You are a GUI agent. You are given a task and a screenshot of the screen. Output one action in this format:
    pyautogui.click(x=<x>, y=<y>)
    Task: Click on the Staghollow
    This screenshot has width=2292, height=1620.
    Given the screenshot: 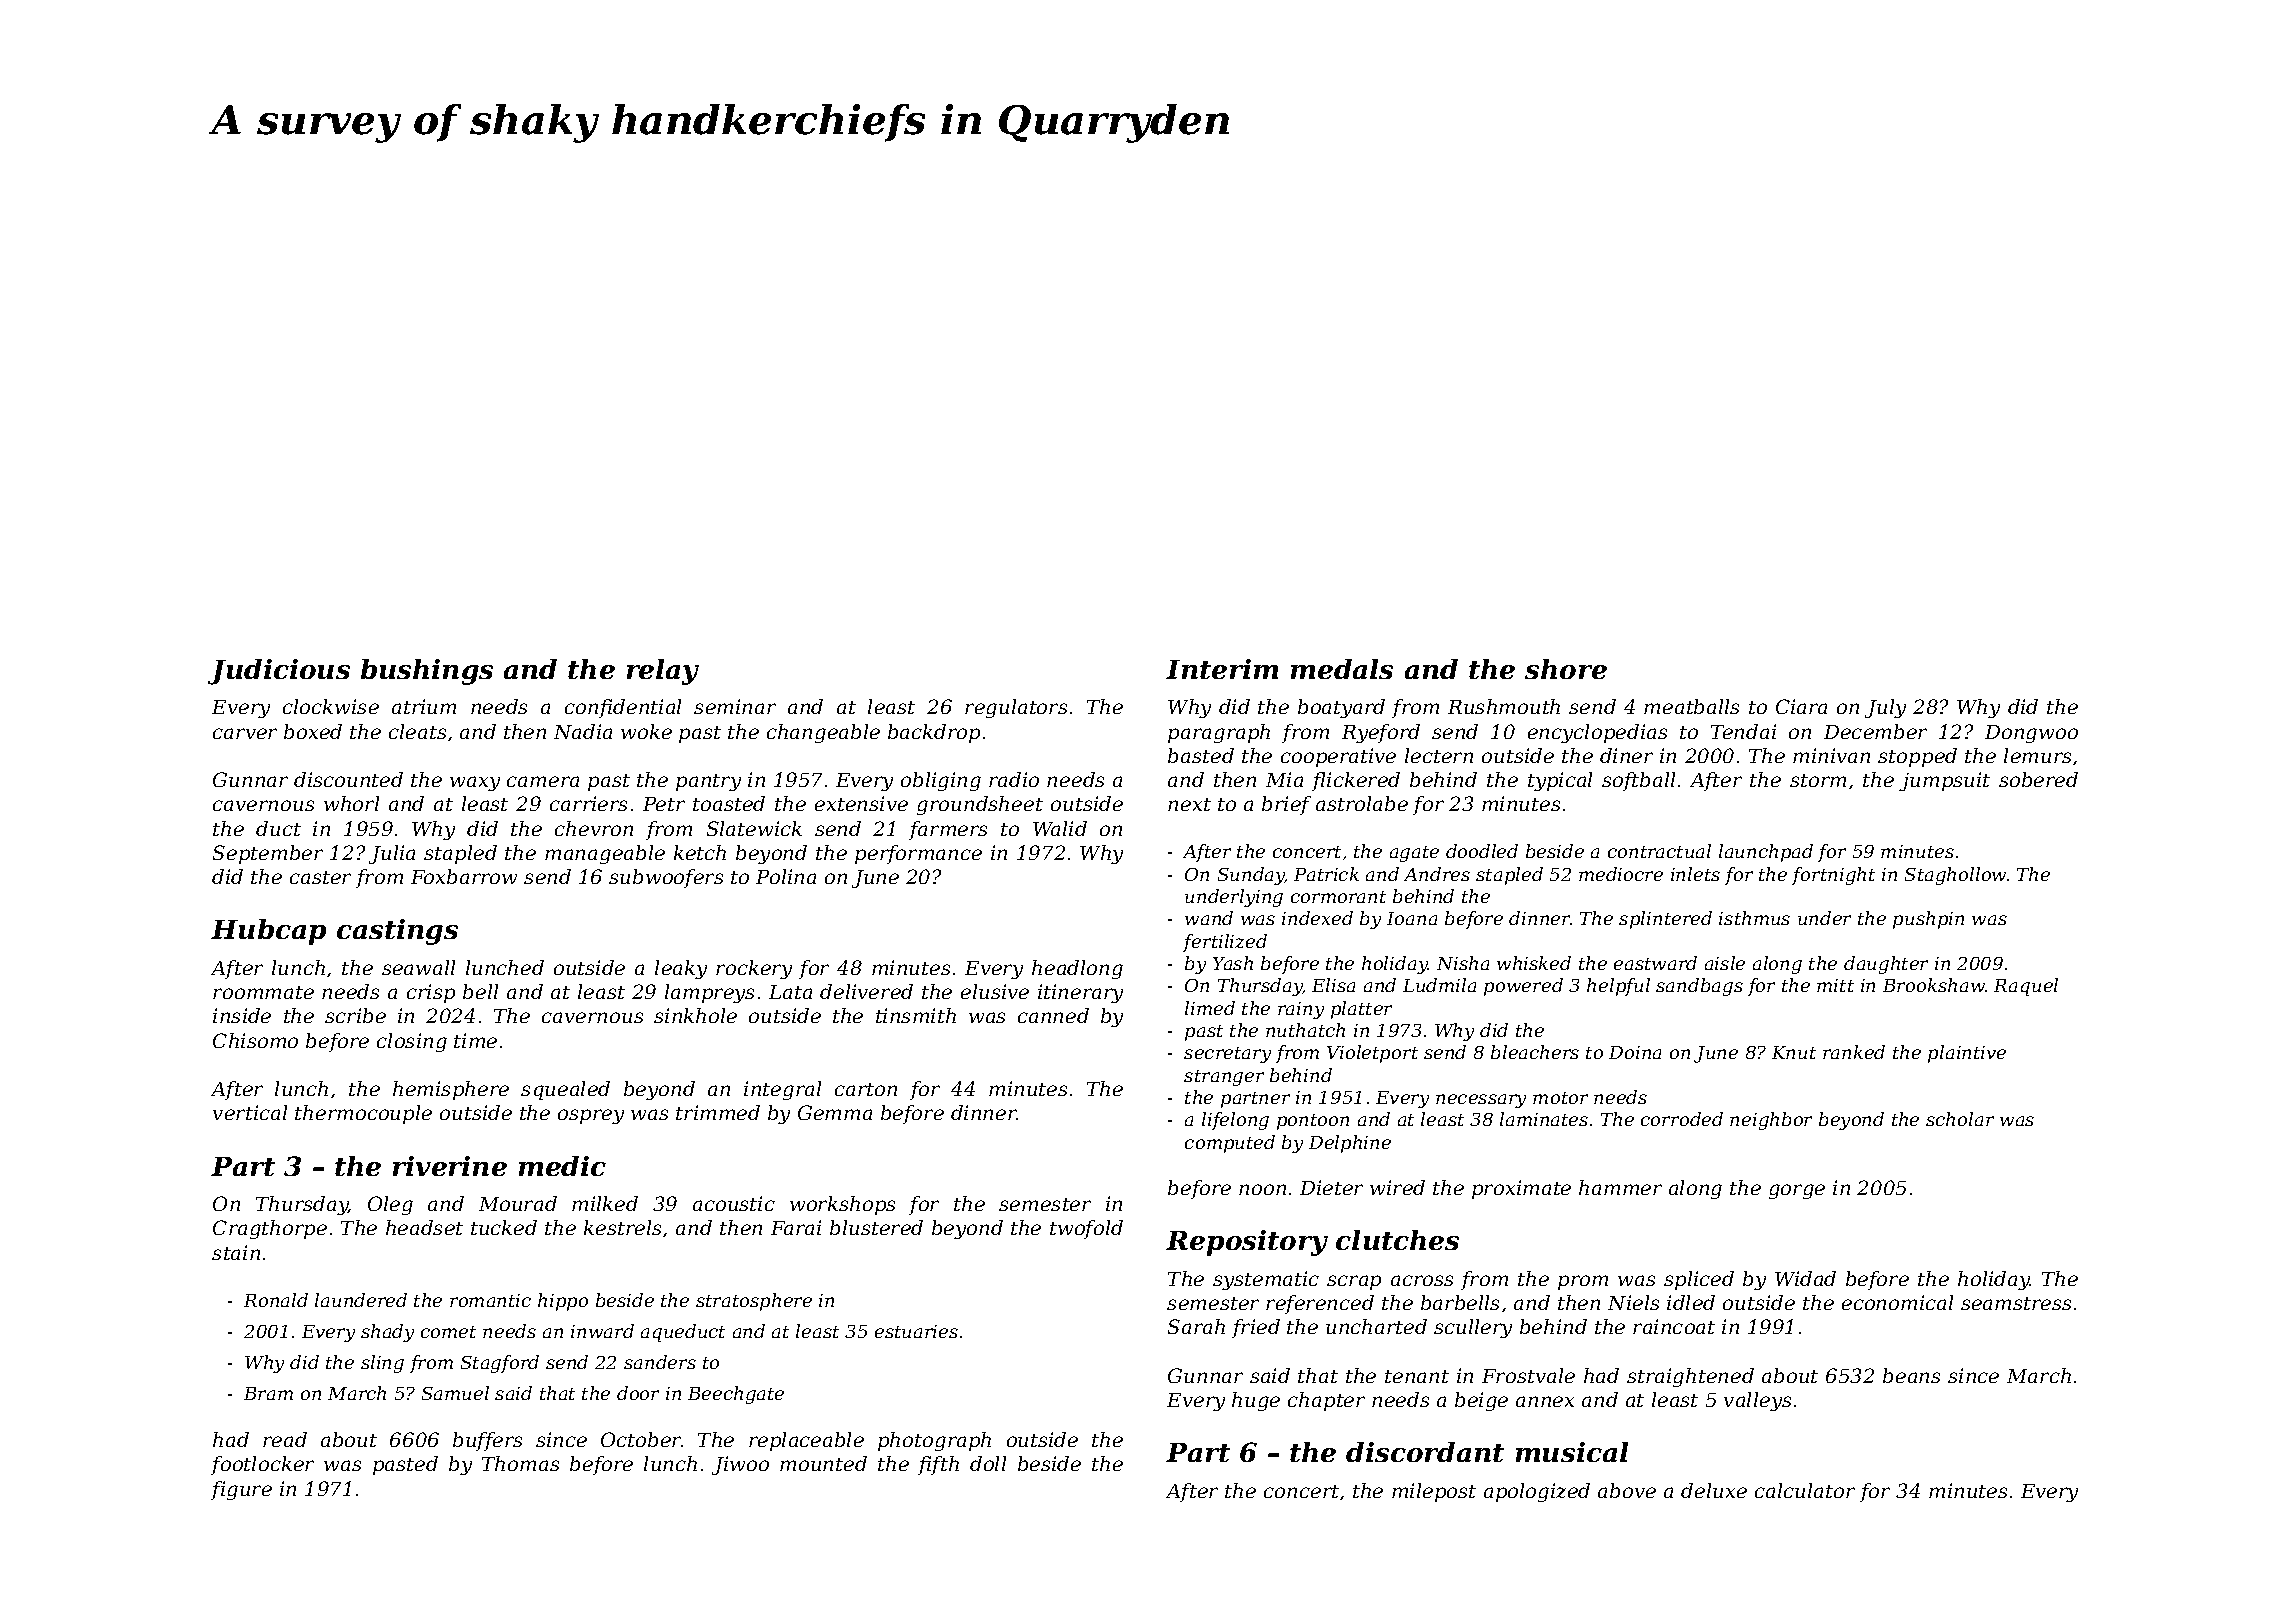 What is the action you would take?
    pyautogui.click(x=1955, y=876)
